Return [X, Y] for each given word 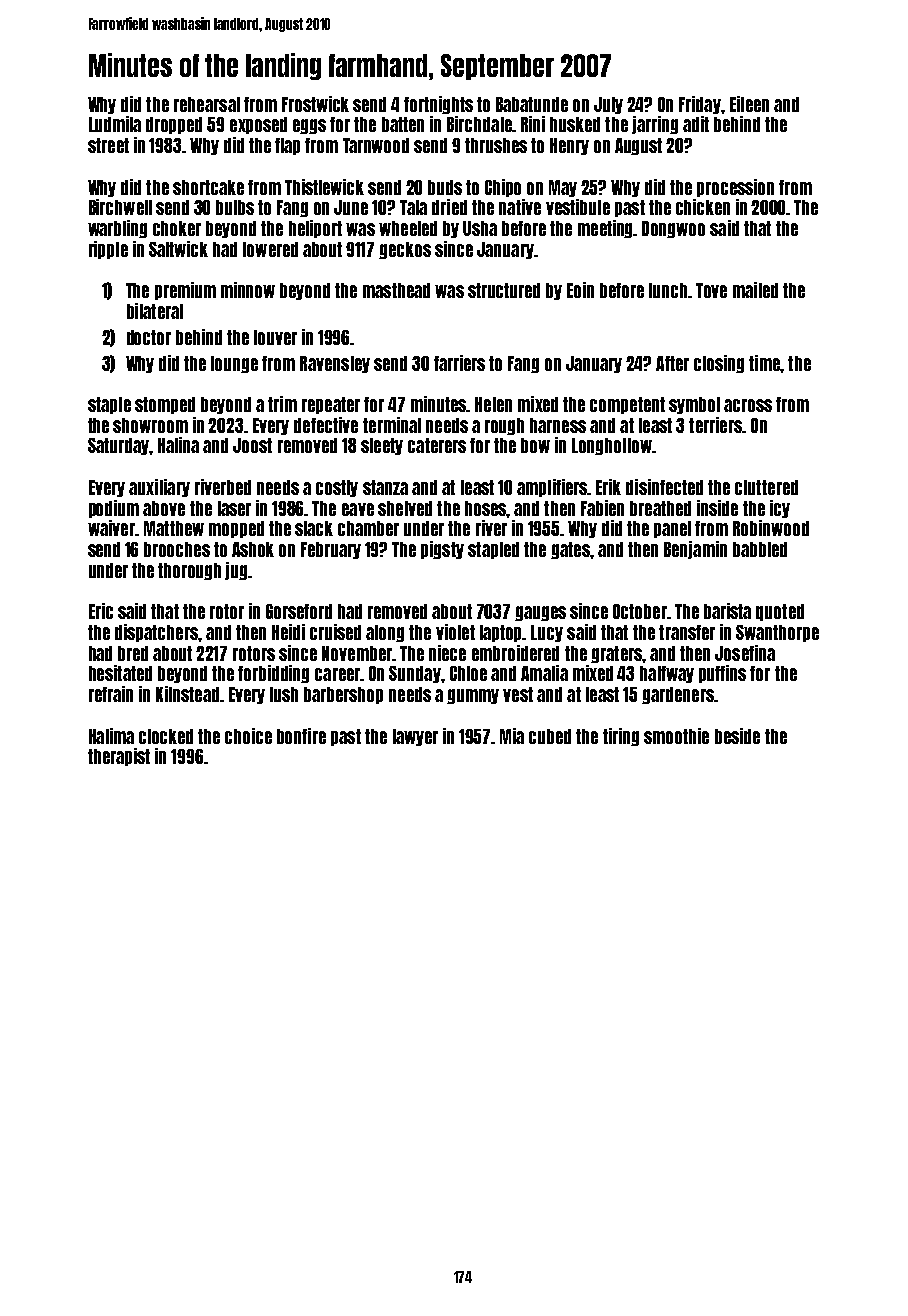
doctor [149, 337]
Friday [700, 105]
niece [447, 653]
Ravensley [335, 364]
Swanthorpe [777, 633]
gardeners [678, 695]
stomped [165, 405]
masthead [396, 290]
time [764, 363]
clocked [166, 736]
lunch [668, 290]
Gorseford [299, 611]
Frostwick [315, 104]
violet [455, 632]
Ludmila [115, 124]
